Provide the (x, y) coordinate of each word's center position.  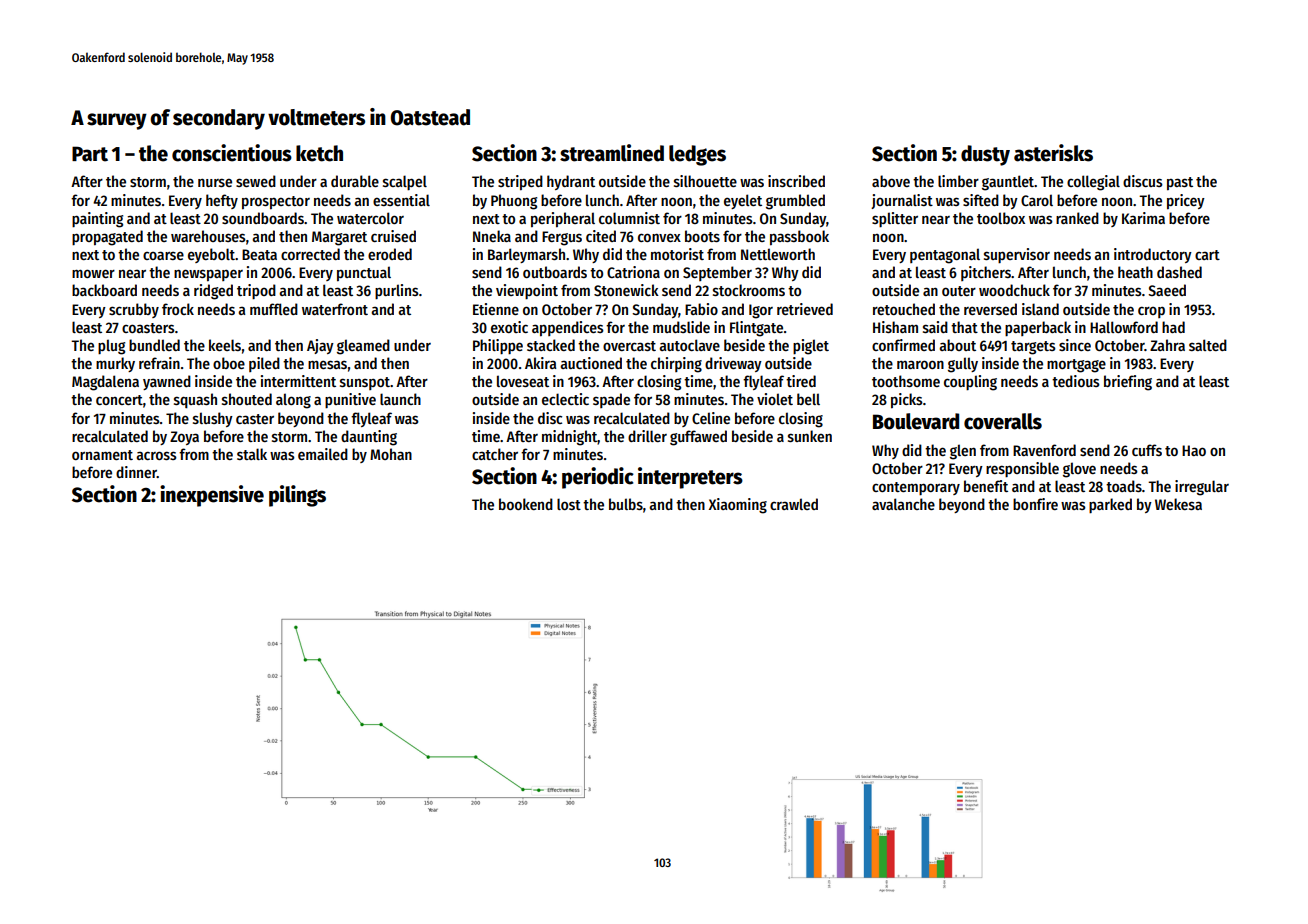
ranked (1077, 218)
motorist (677, 254)
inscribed (796, 181)
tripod (256, 291)
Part (90, 154)
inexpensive (212, 496)
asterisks (1053, 153)
